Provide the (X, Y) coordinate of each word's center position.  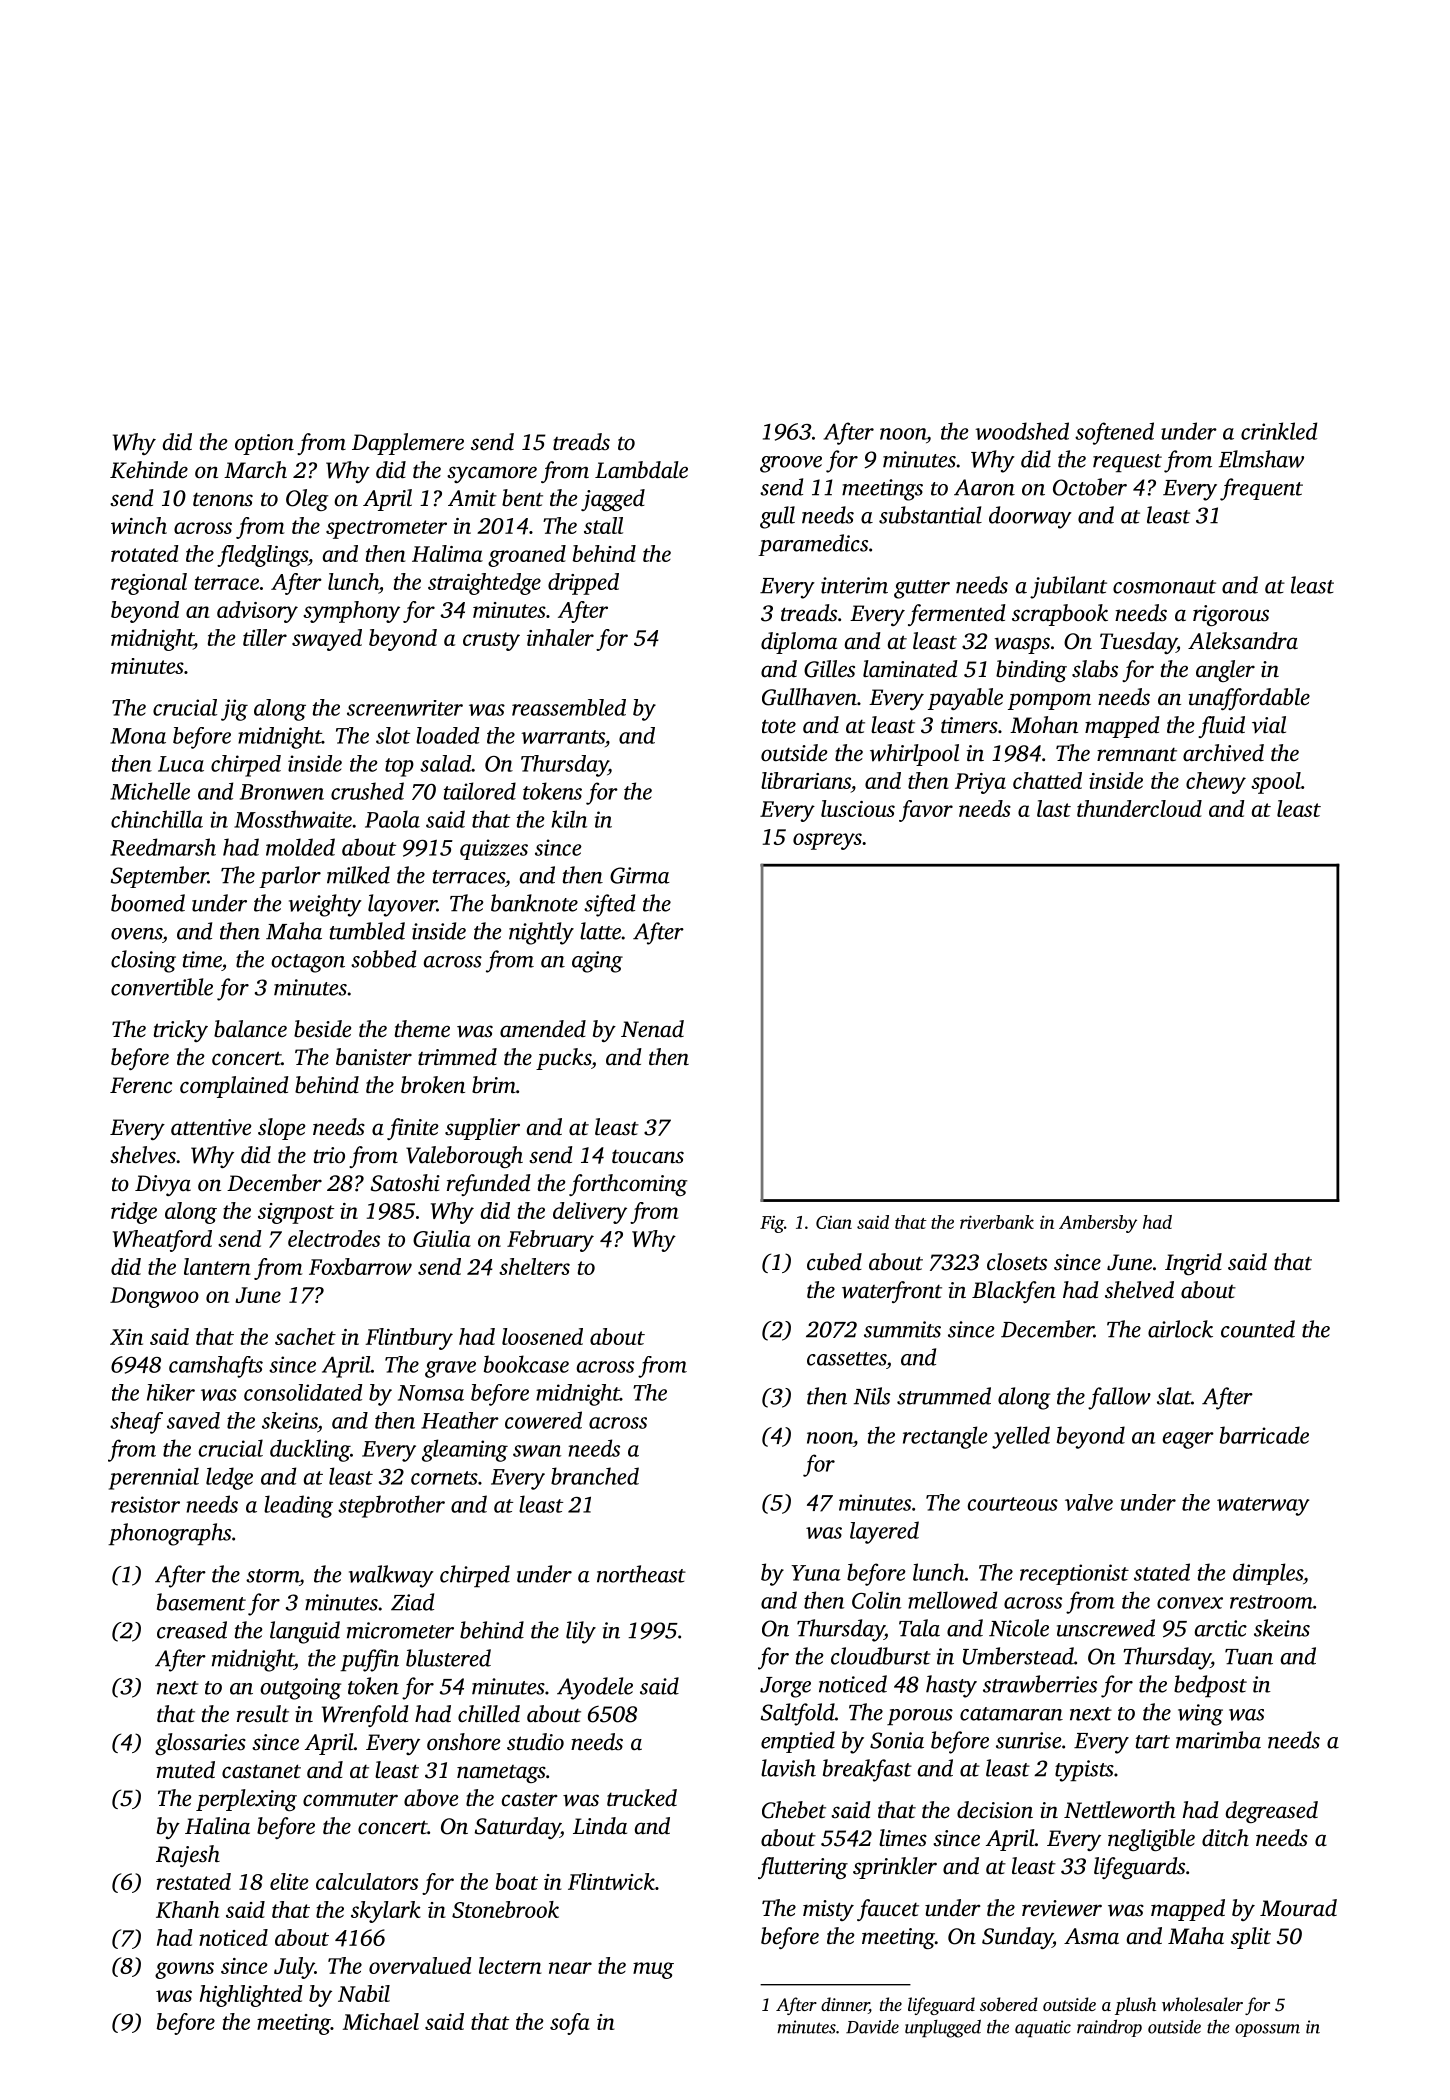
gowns (184, 1970)
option (264, 444)
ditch (1225, 1837)
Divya (163, 1185)
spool (1276, 783)
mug (653, 1970)
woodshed (1022, 431)
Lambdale (641, 470)
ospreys (827, 841)
